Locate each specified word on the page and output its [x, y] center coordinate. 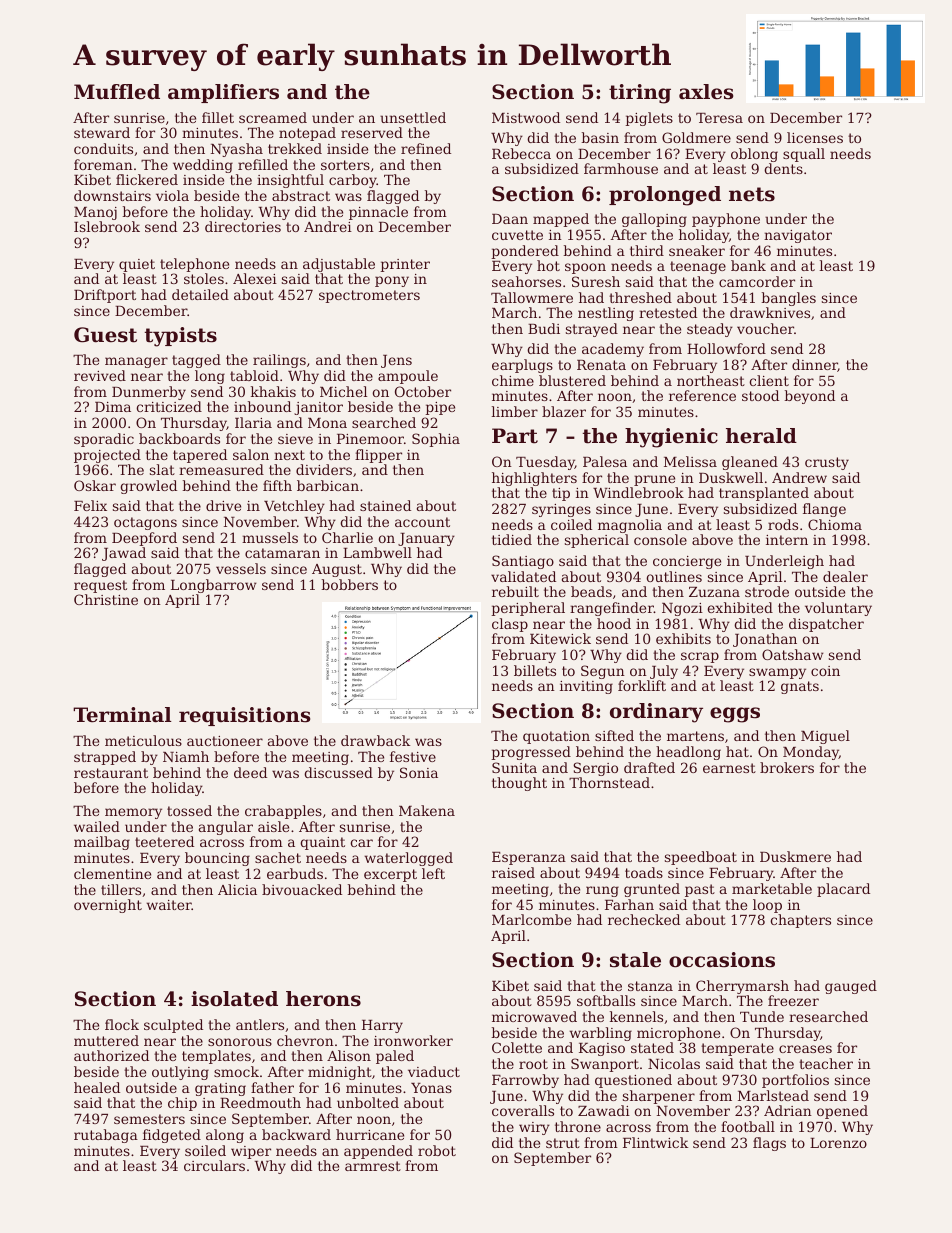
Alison [349, 1055]
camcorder [757, 281]
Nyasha [237, 150]
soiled [205, 1150]
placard [843, 890]
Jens [396, 361]
